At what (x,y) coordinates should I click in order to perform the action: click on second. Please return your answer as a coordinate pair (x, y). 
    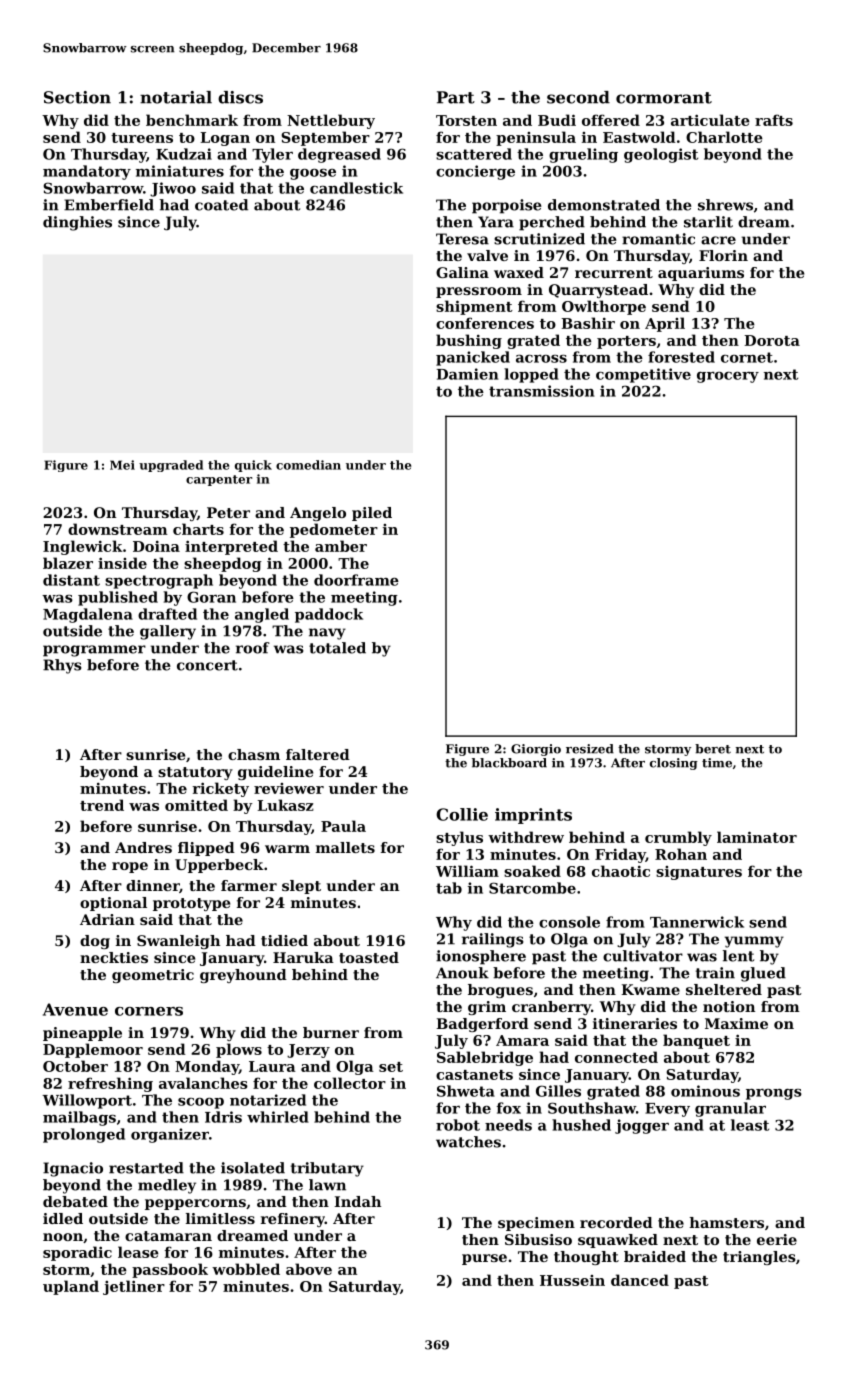
    Looking at the image, I should click on (578, 97).
